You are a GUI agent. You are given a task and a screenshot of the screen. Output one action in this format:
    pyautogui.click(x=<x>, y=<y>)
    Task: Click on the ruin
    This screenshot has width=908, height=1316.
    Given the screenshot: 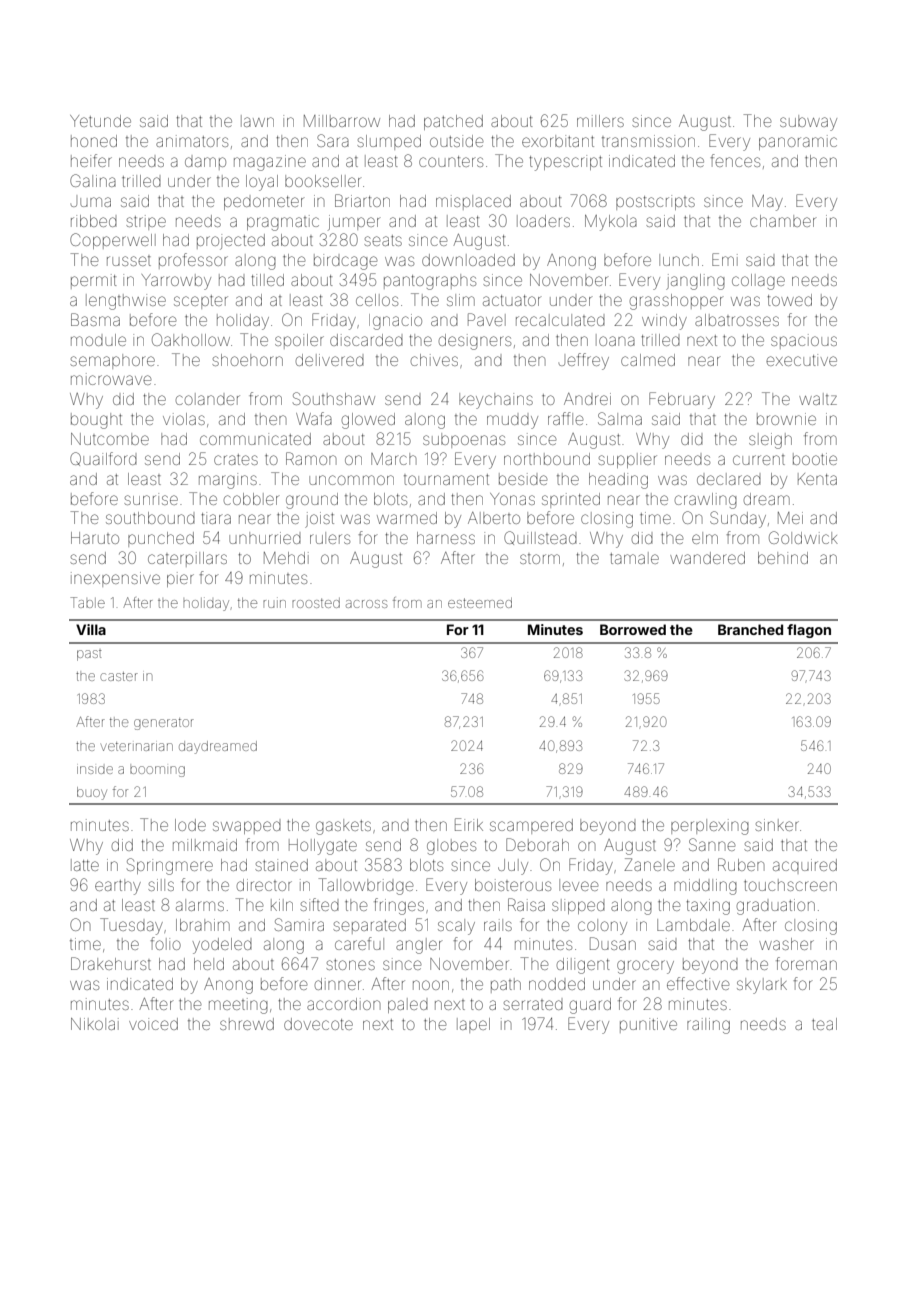 What is the action you would take?
    pyautogui.click(x=274, y=602)
